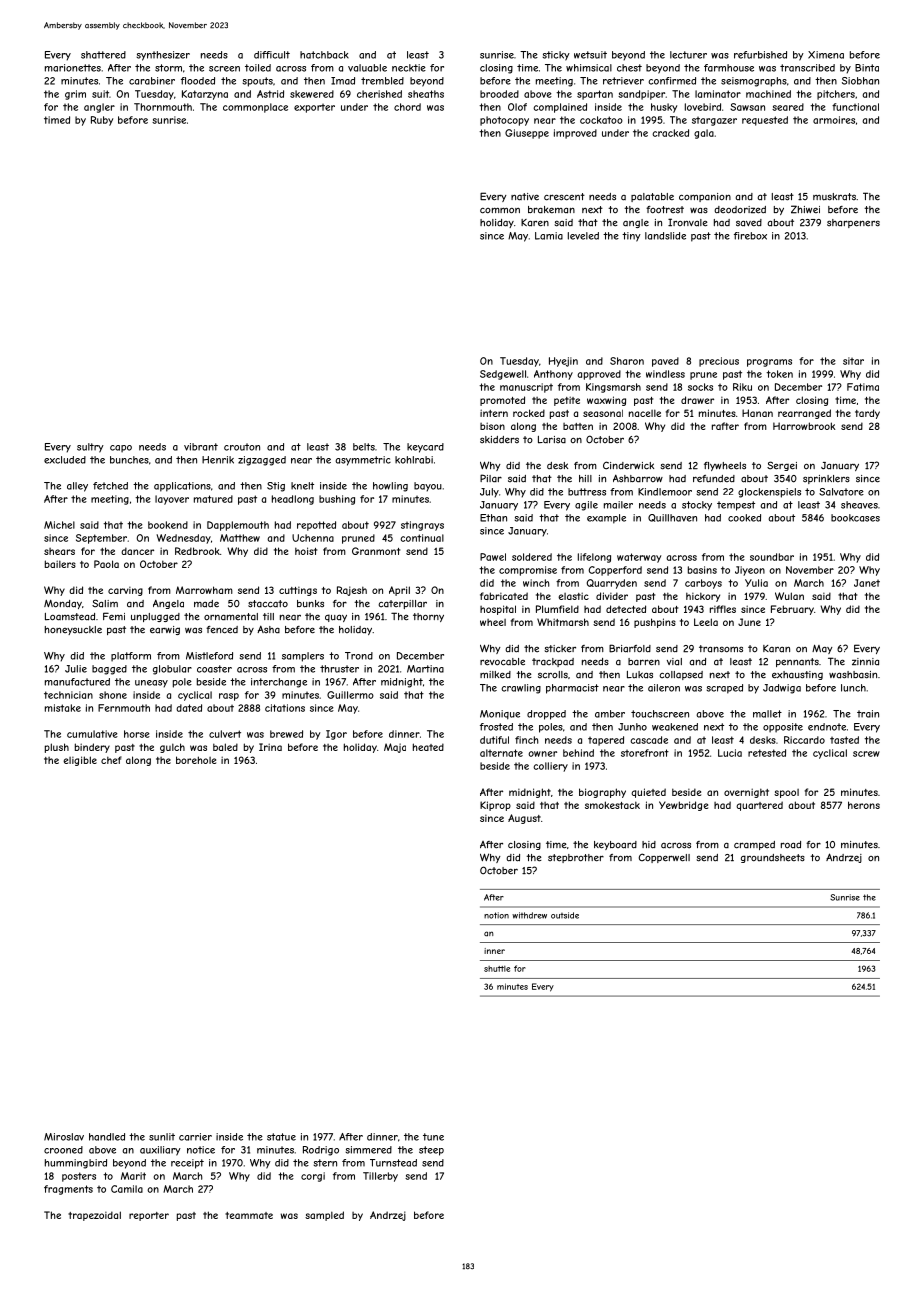 The height and width of the screenshot is (1308, 924). I want to click on stingrays, so click(422, 526).
